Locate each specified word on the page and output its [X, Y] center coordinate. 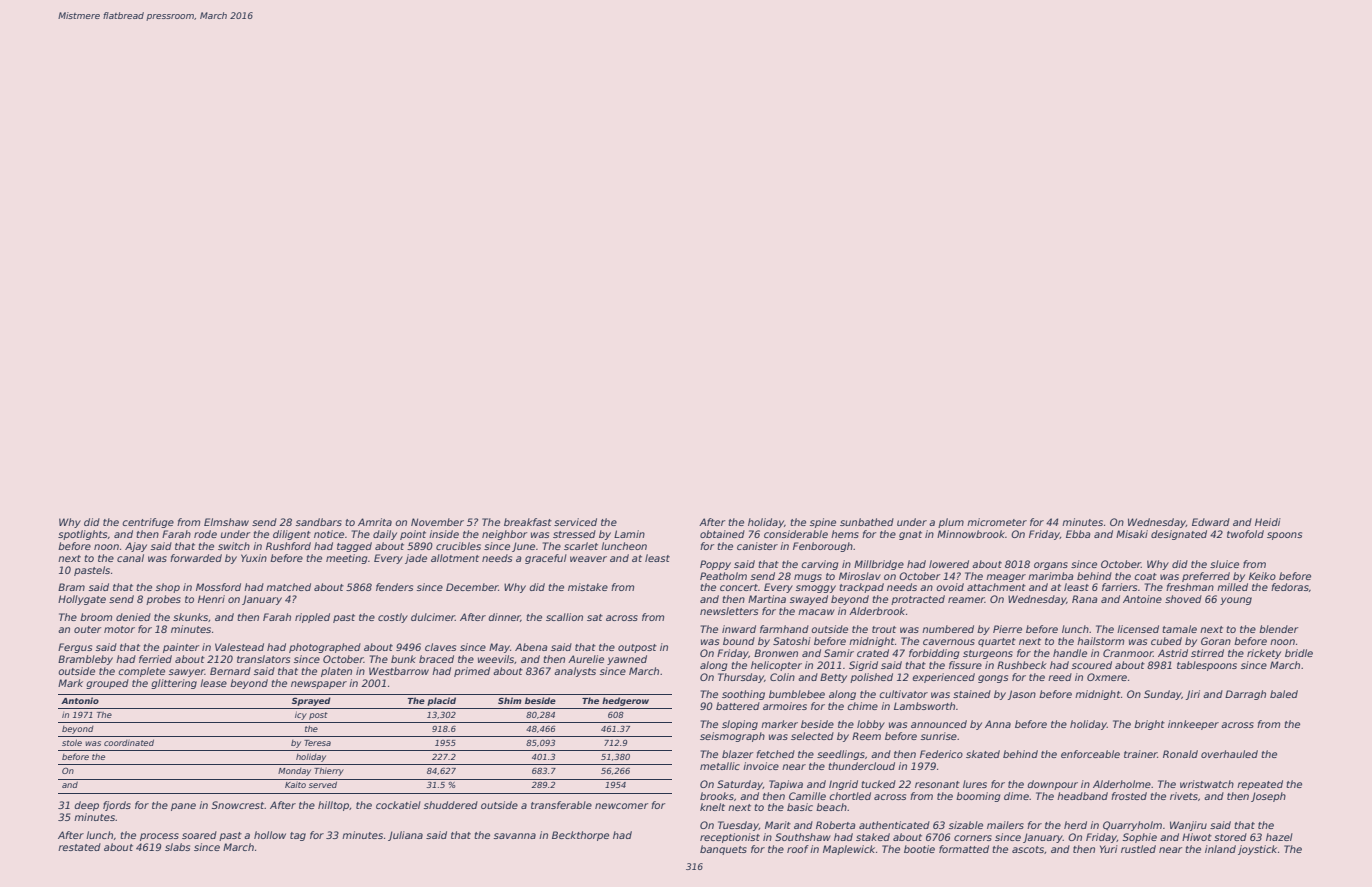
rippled [312, 618]
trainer [1141, 754]
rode [205, 534]
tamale [1179, 629]
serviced [575, 522]
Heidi [1268, 522]
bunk [403, 659]
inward [739, 629]
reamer [966, 600]
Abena [531, 647]
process [159, 837]
